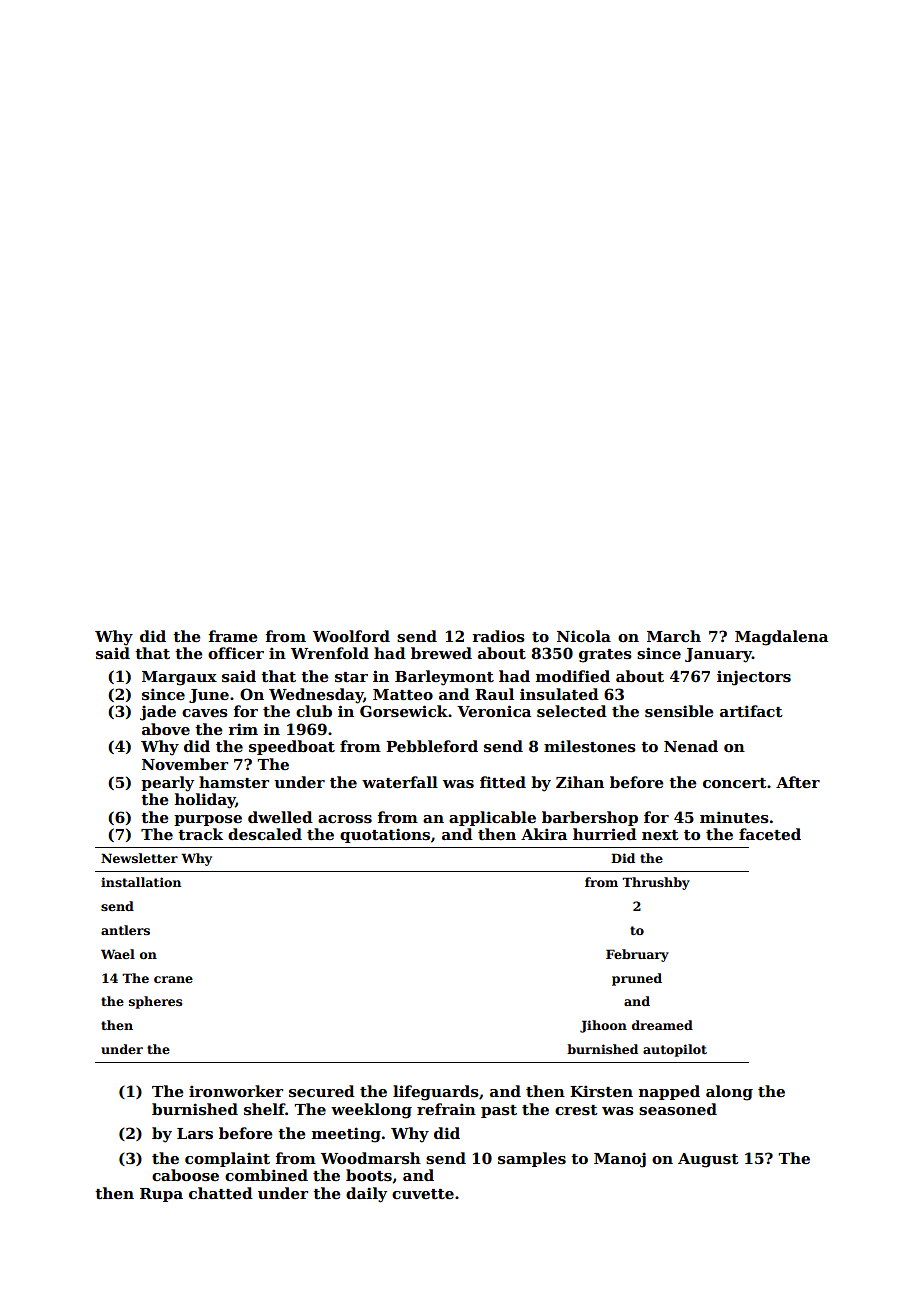  I want to click on frame, so click(233, 636).
